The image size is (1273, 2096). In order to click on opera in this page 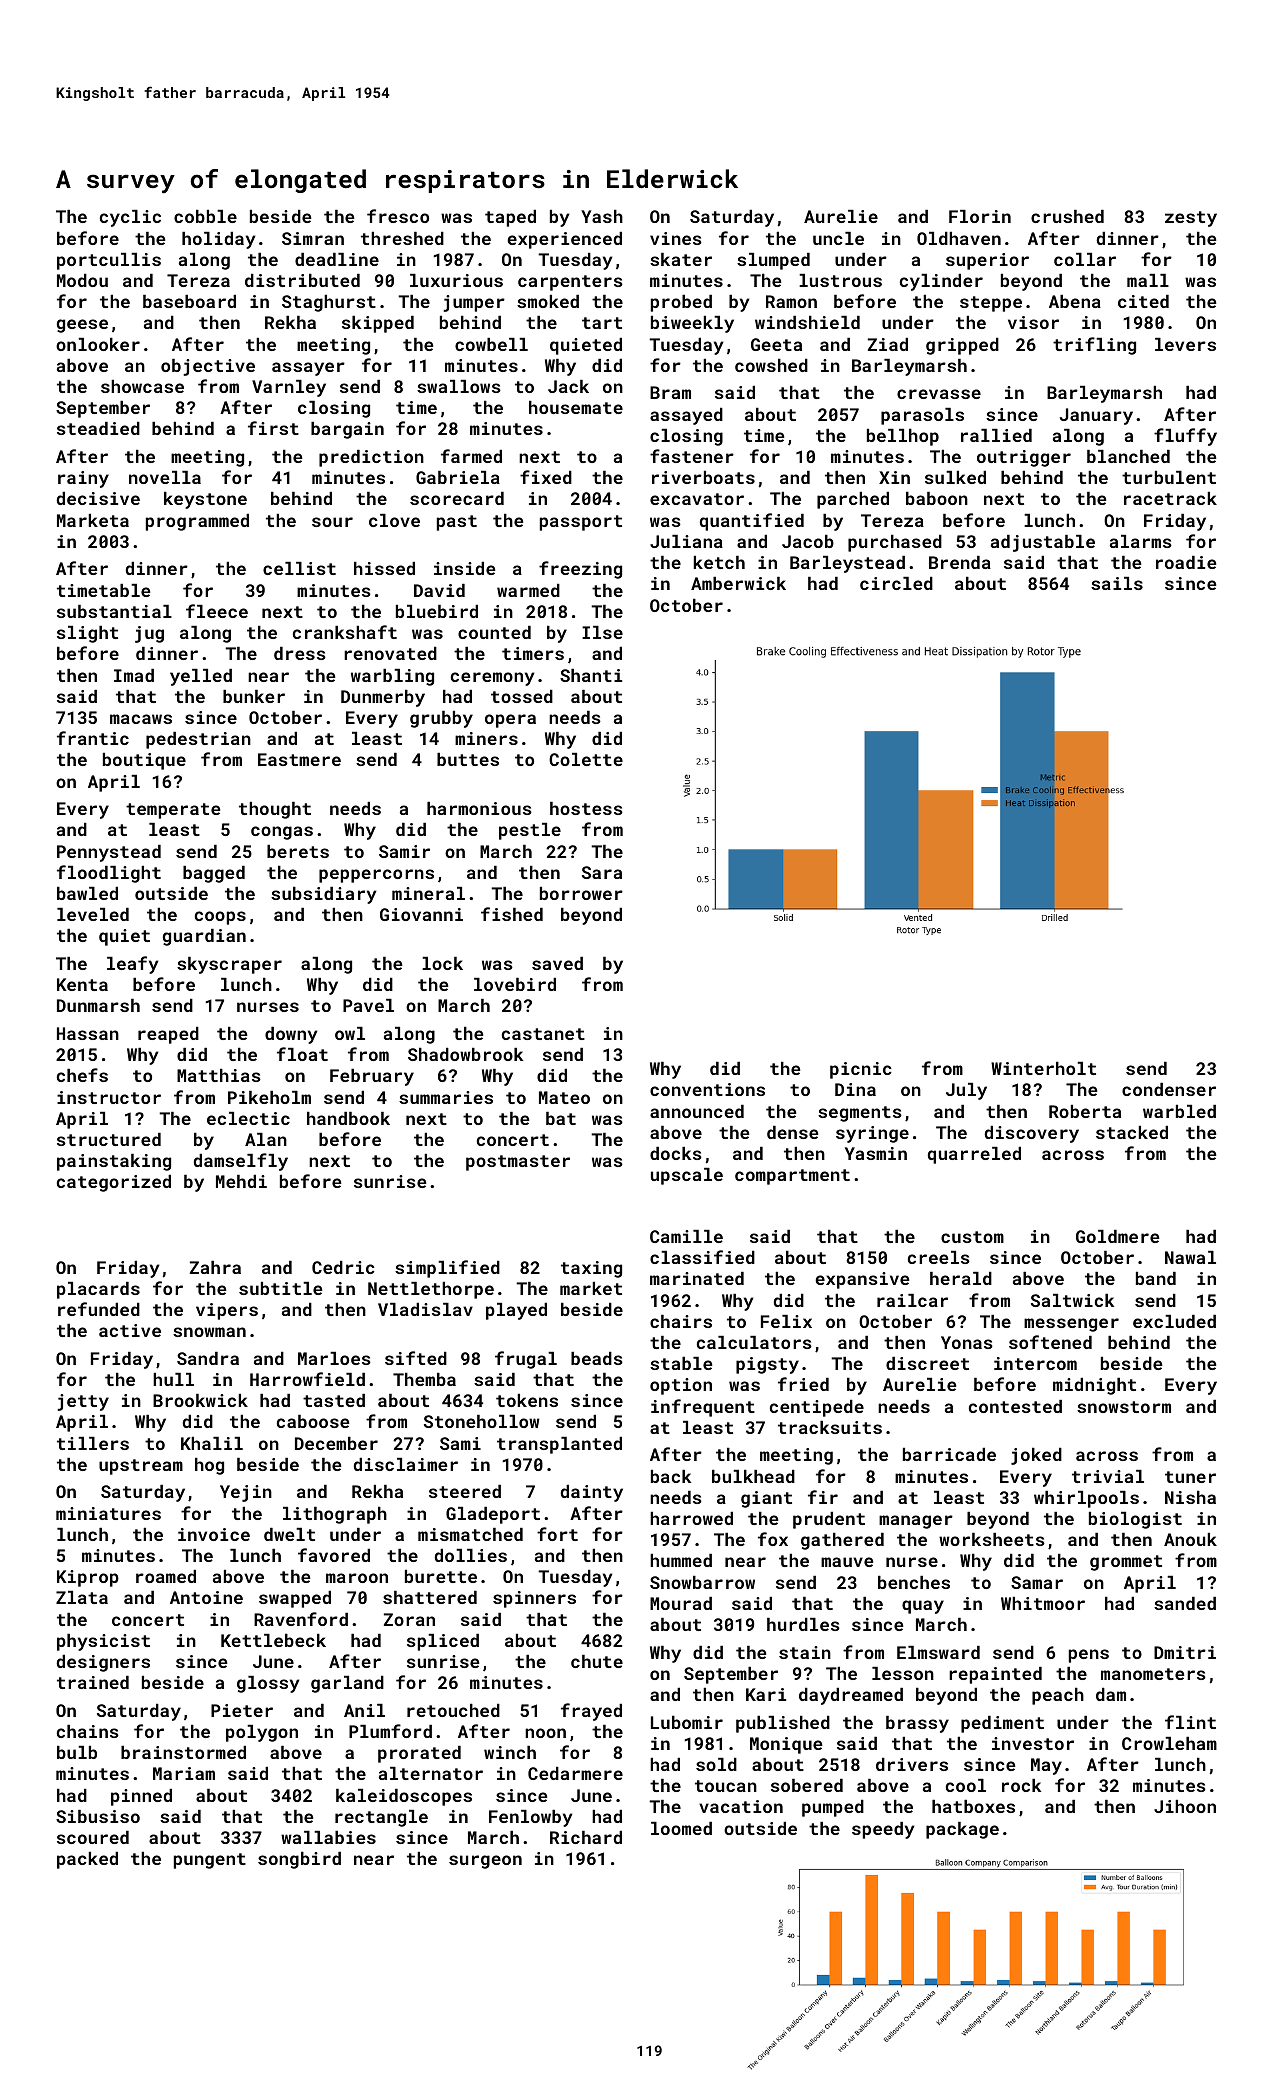, I will do `click(510, 721)`.
